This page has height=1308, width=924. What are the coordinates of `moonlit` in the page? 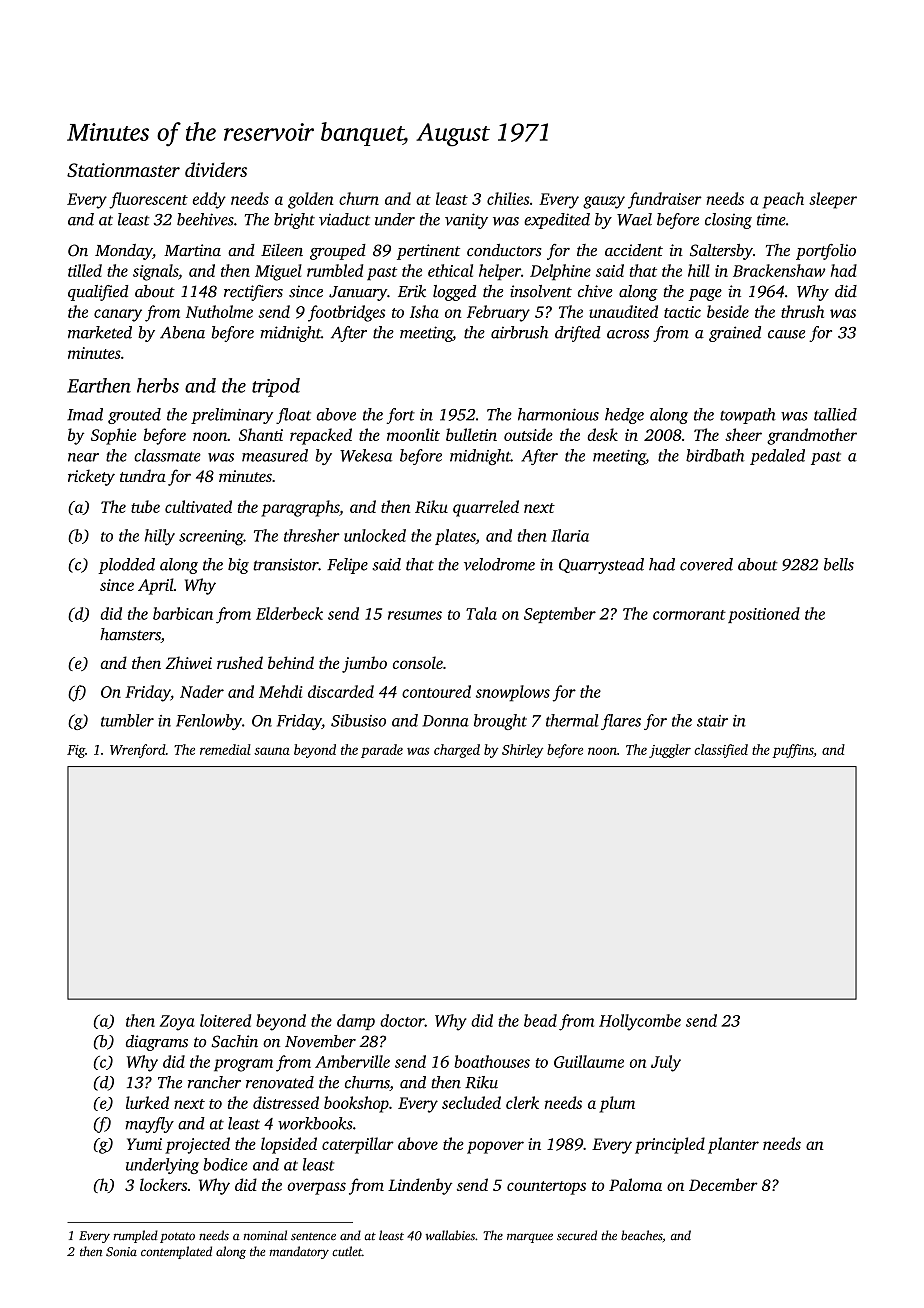 It's located at (413, 434).
